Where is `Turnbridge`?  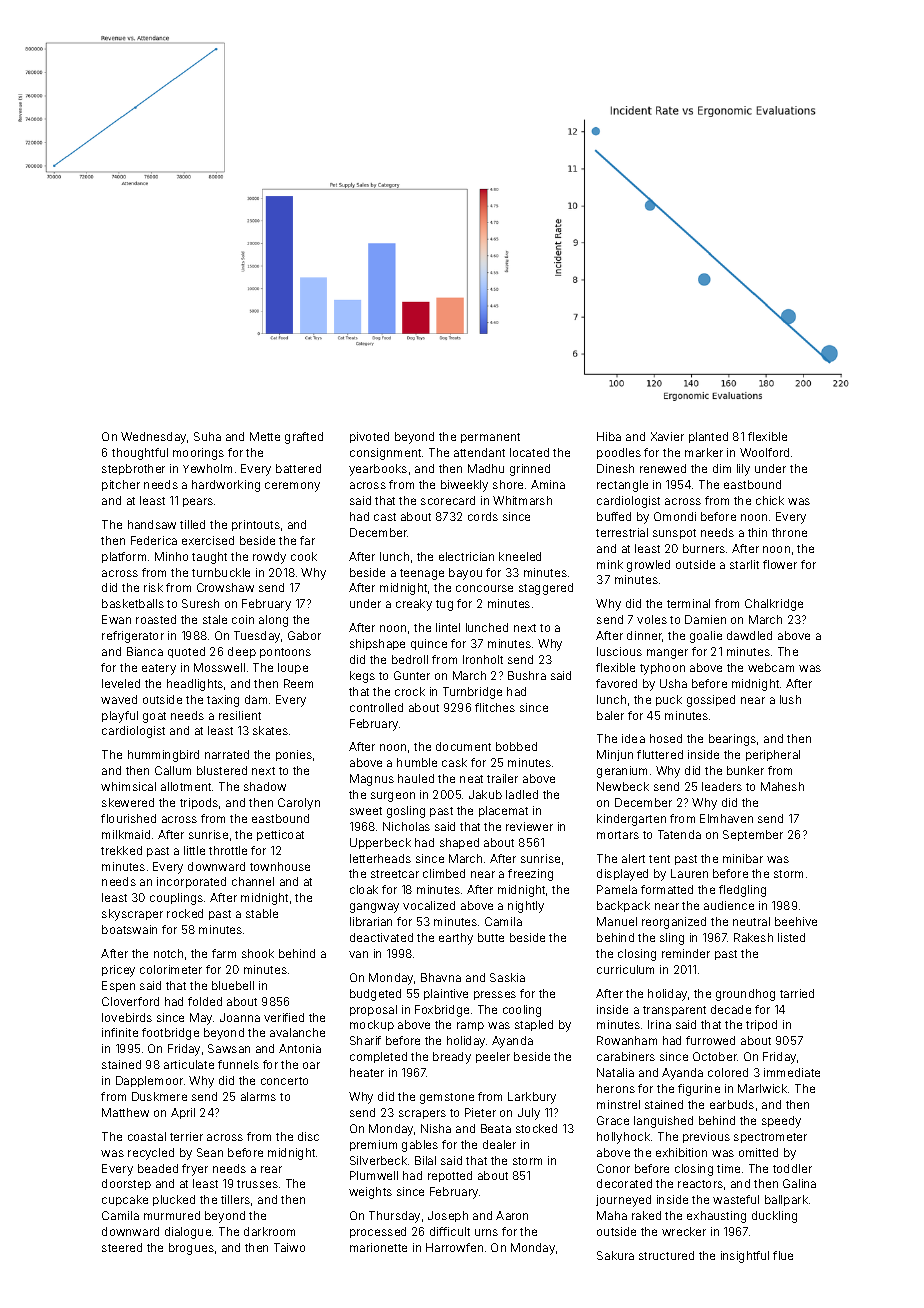 Turnbridge is located at coordinates (472, 693).
